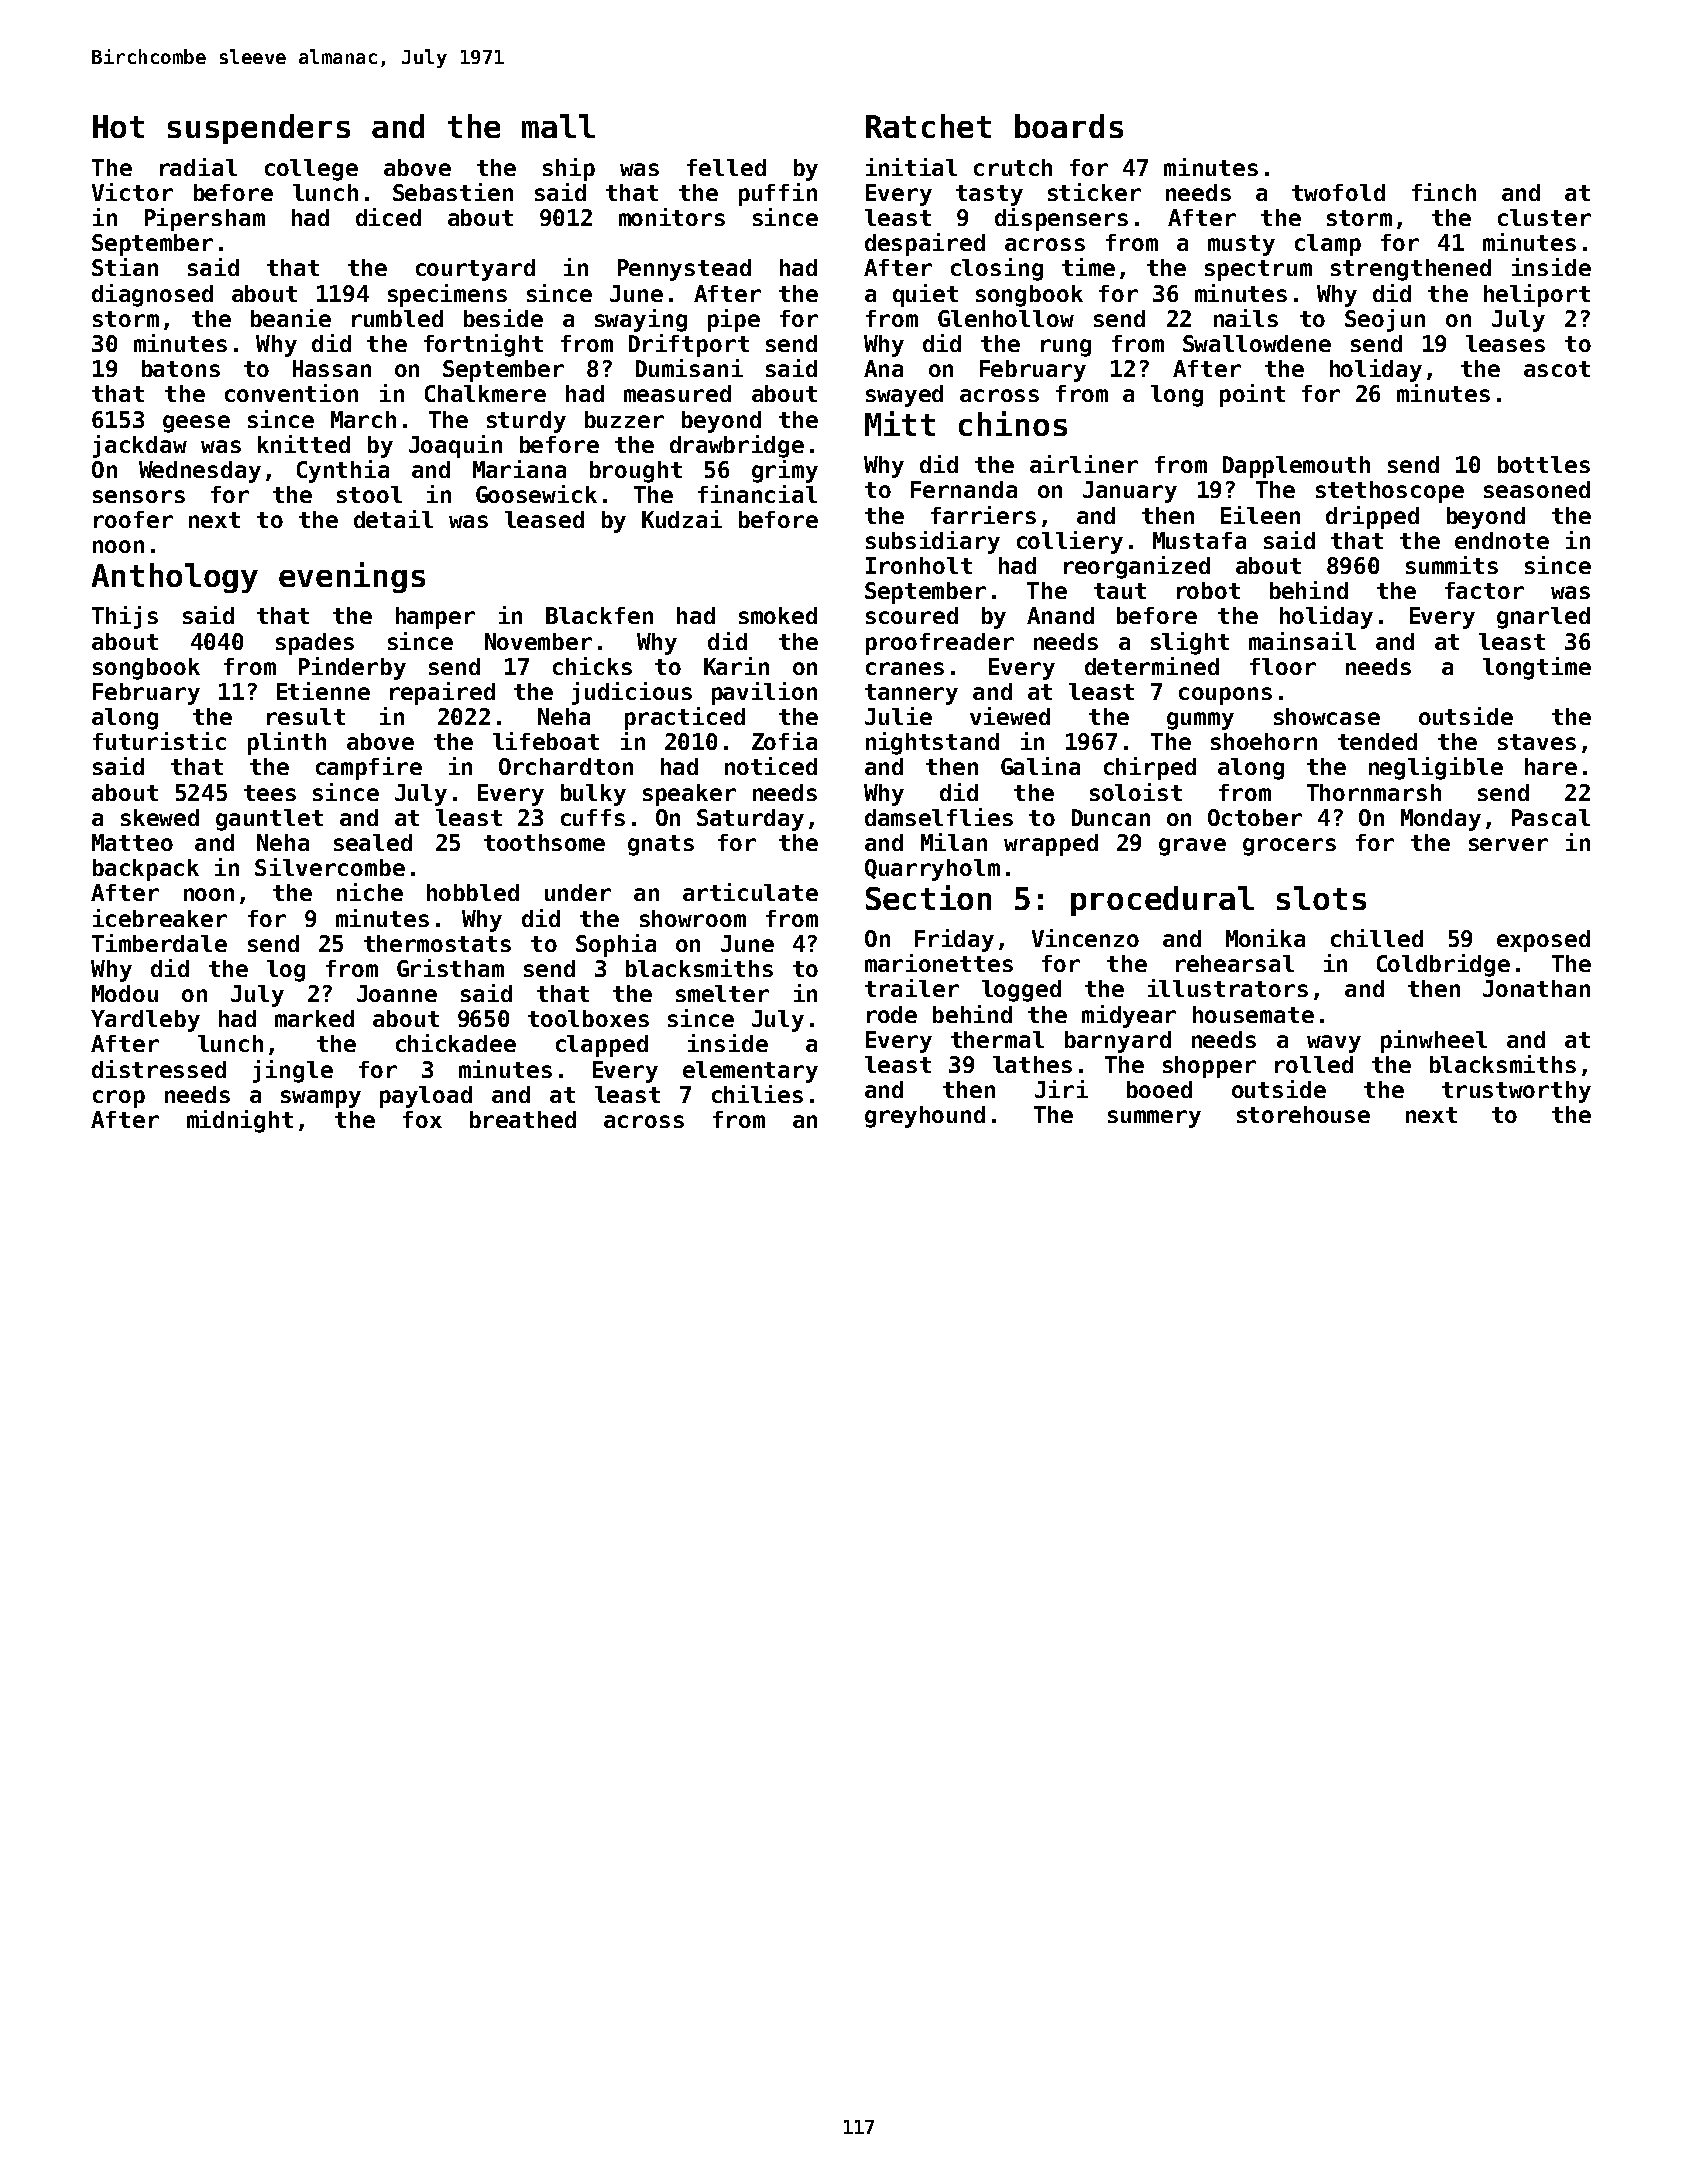  Describe the element at coordinates (1283, 666) in the document. I see `floor` at that location.
